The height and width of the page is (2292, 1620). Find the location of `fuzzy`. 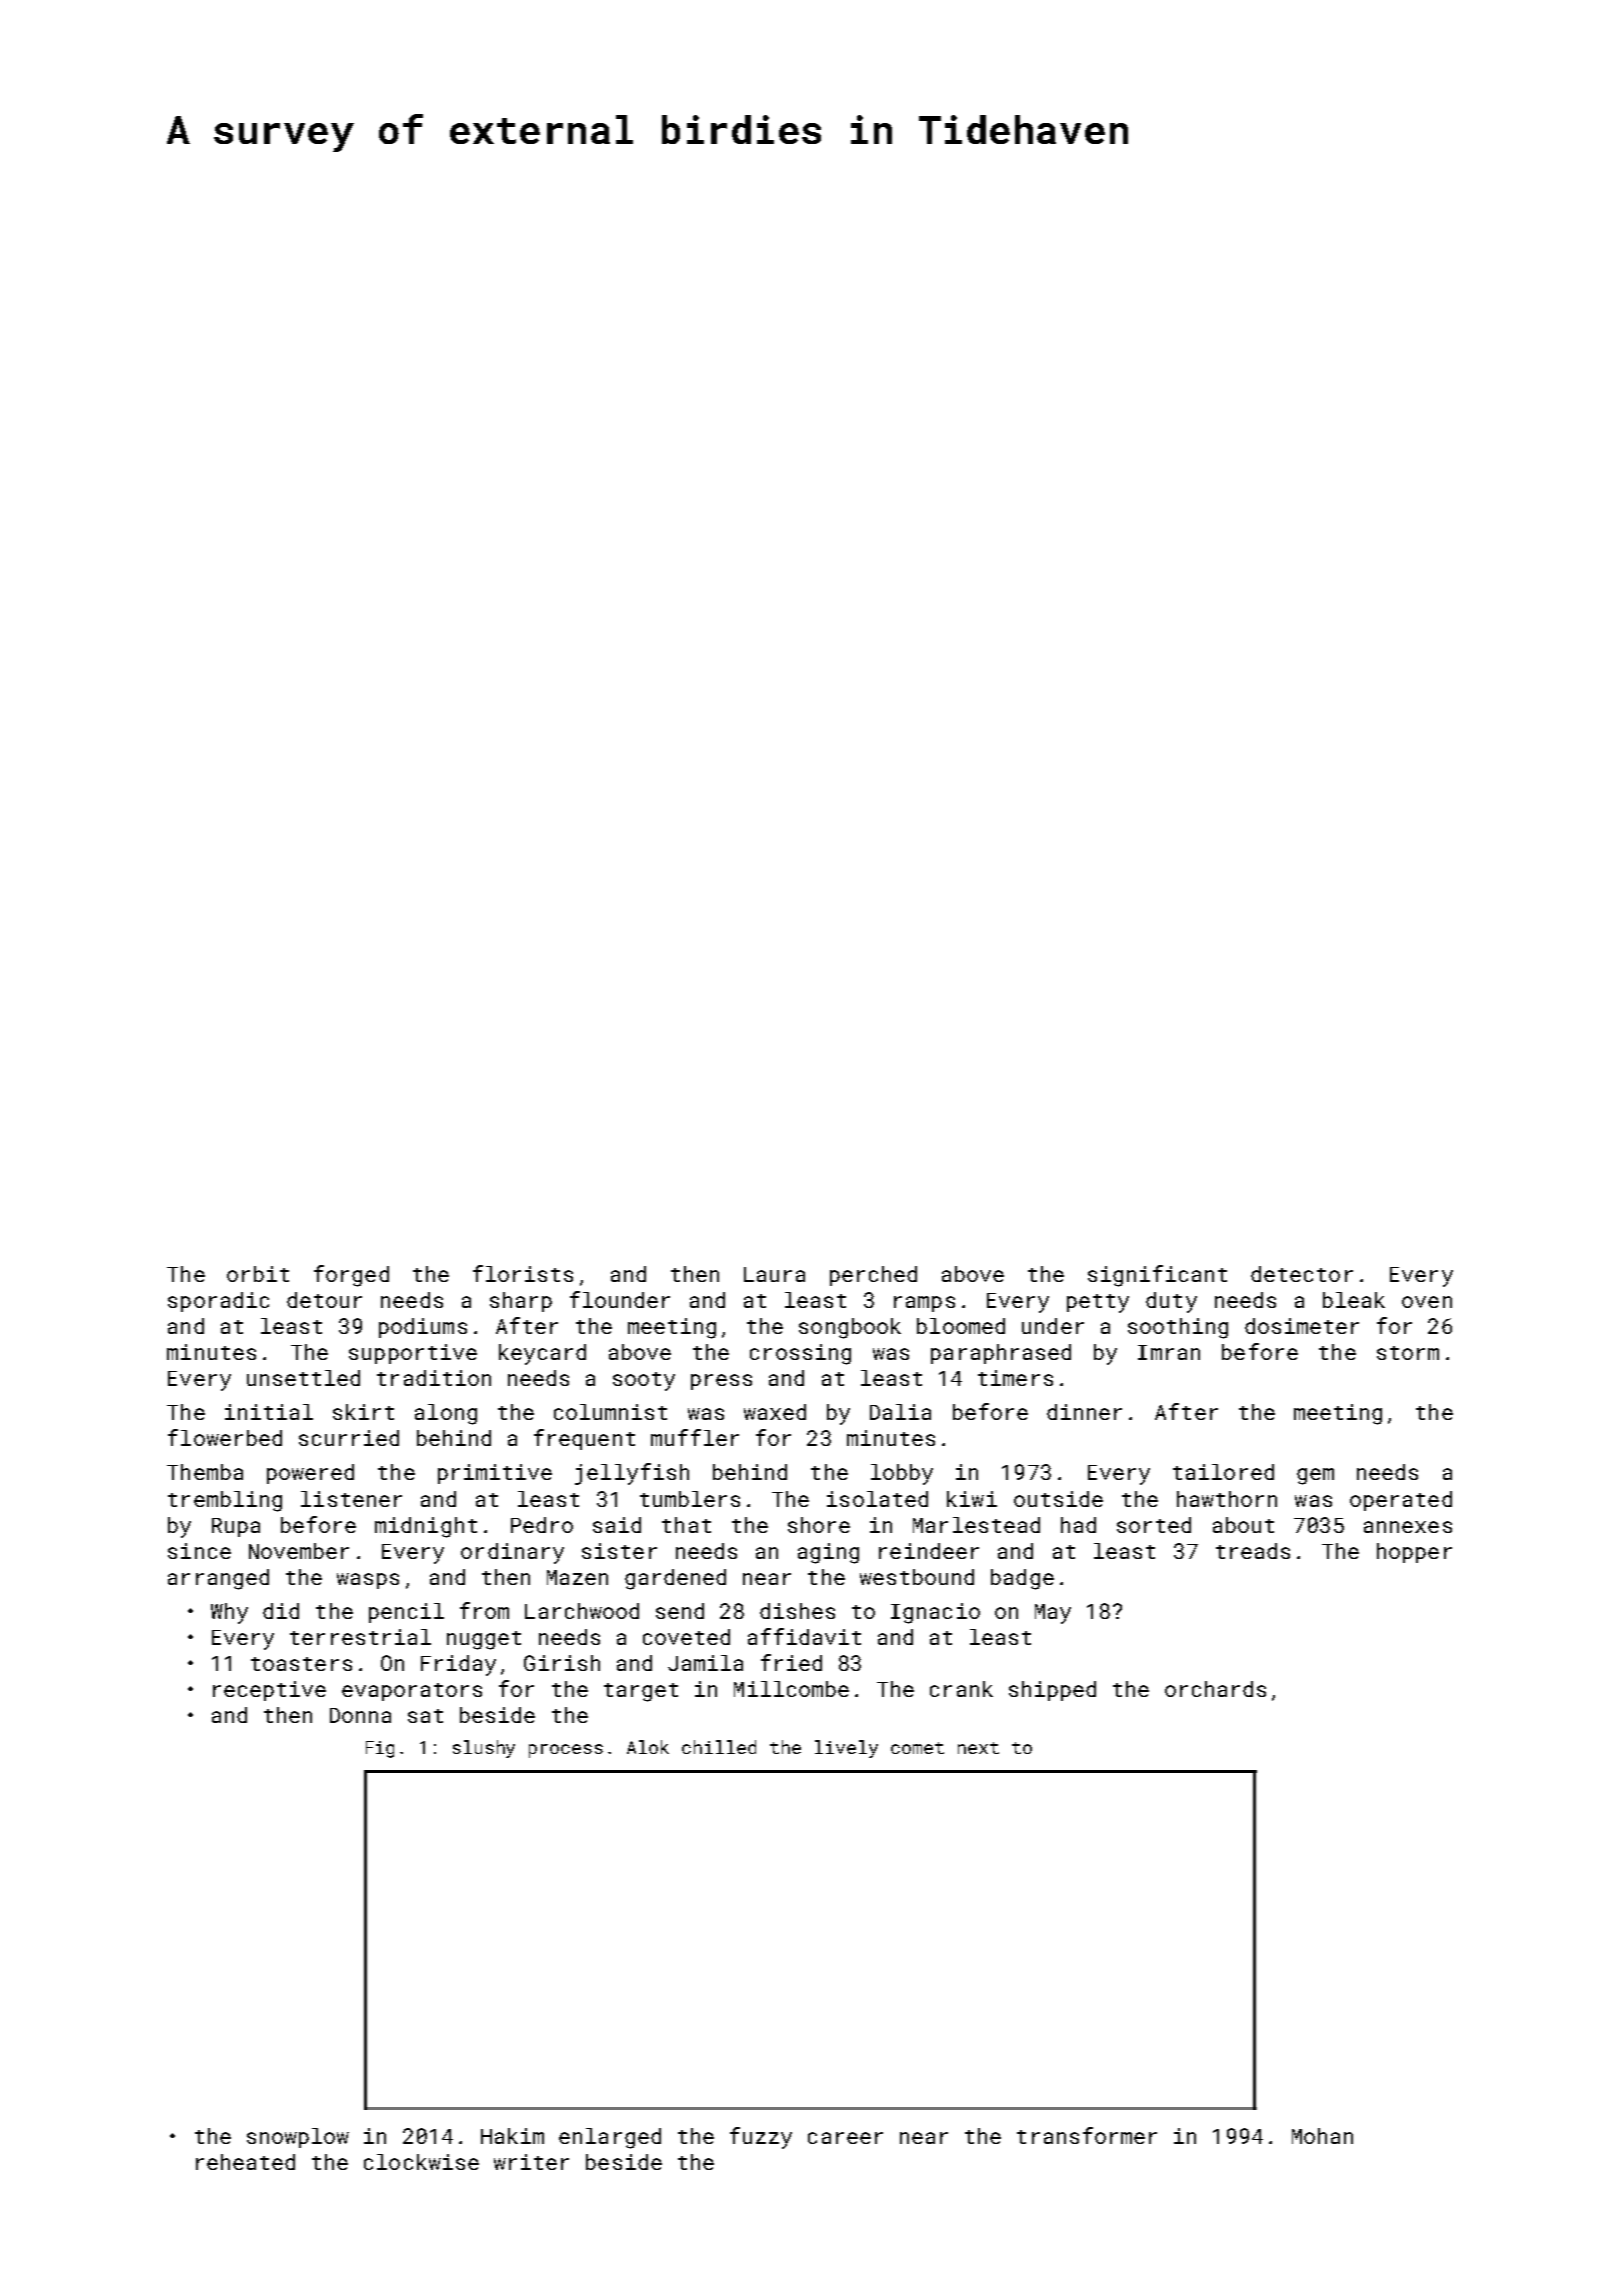

fuzzy is located at coordinates (761, 2138).
